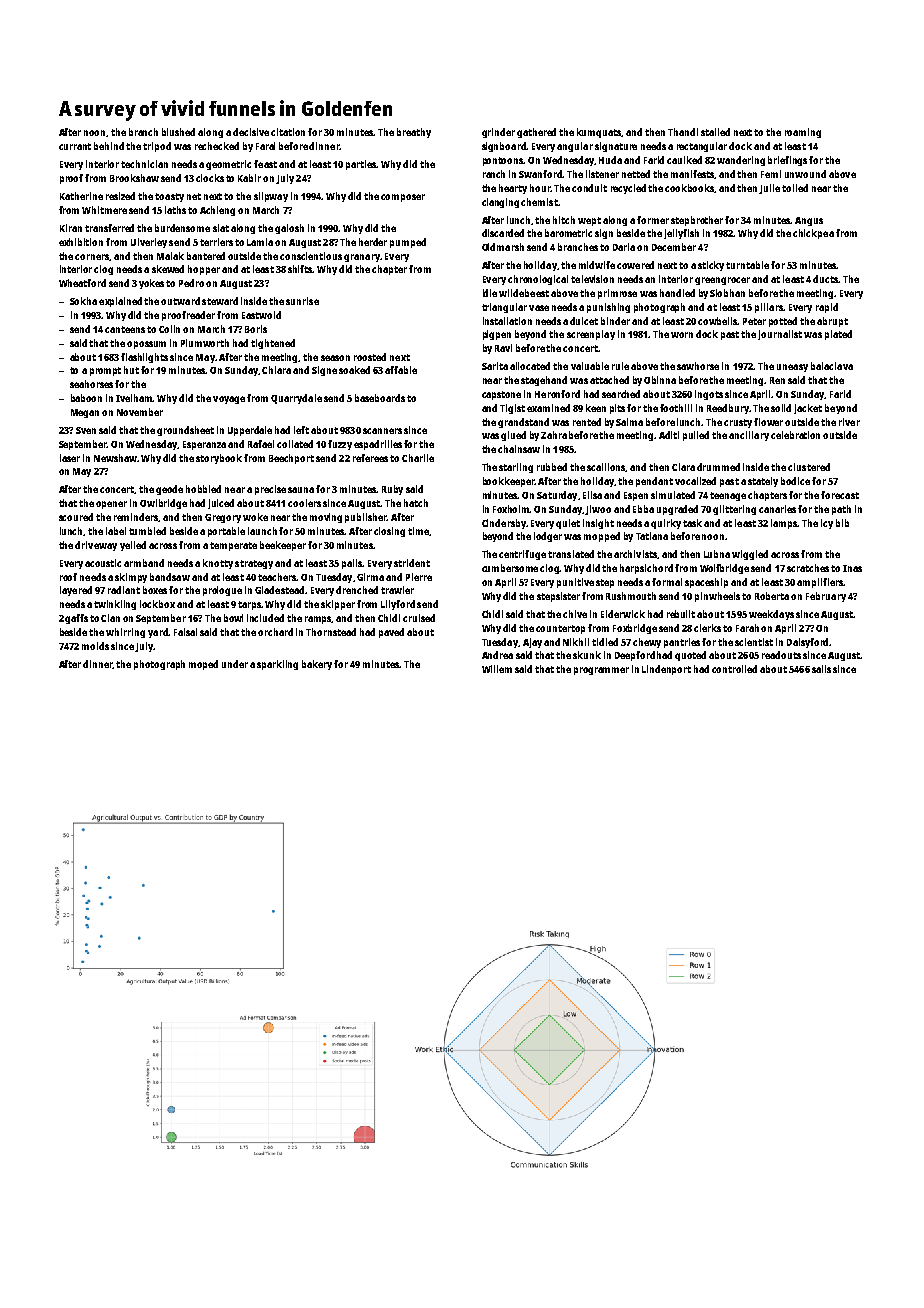 The width and height of the page is (924, 1308). What do you see at coordinates (722, 281) in the page?
I see `greengrocer` at bounding box center [722, 281].
